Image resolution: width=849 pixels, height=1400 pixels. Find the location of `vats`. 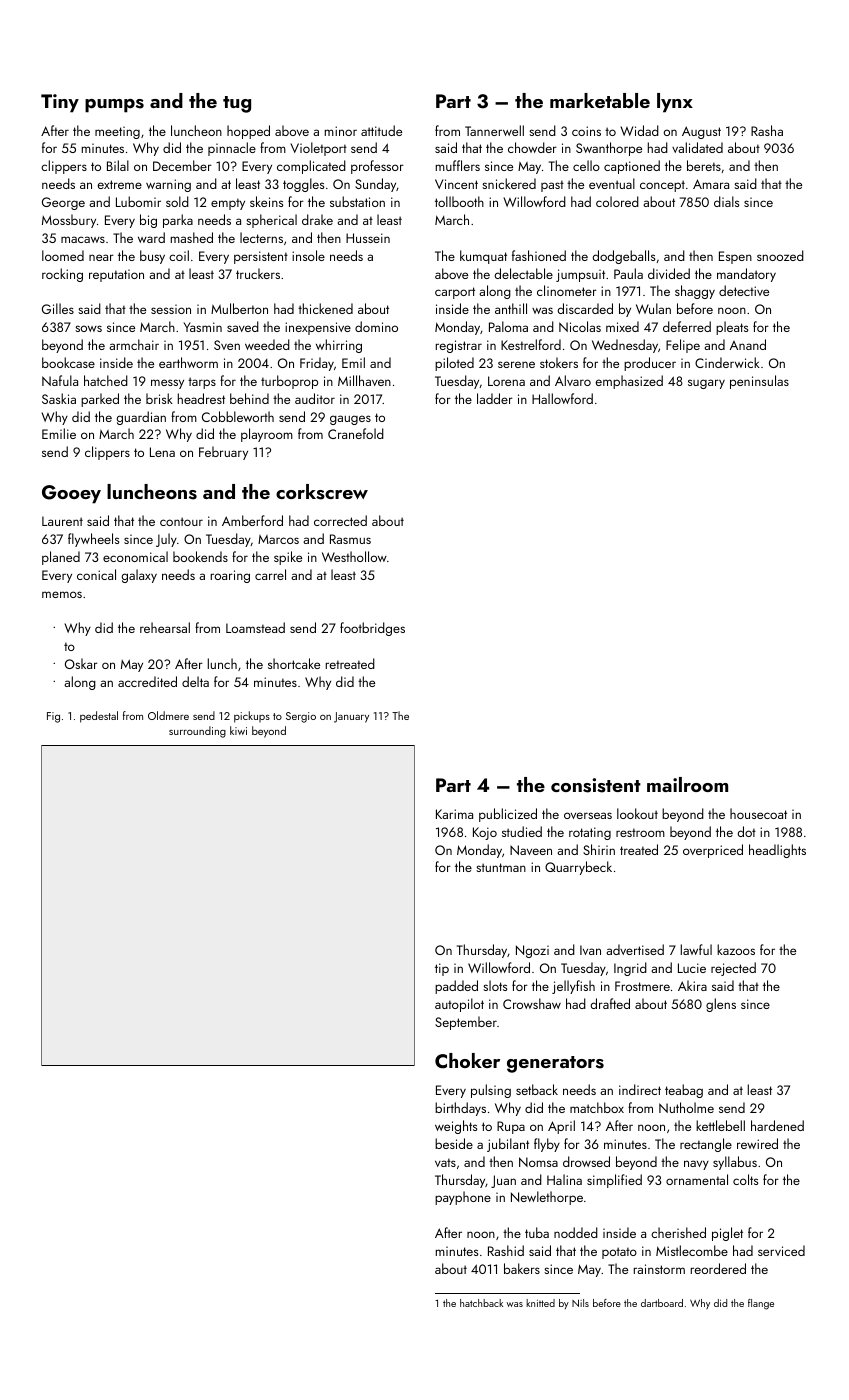

vats is located at coordinates (445, 1162).
